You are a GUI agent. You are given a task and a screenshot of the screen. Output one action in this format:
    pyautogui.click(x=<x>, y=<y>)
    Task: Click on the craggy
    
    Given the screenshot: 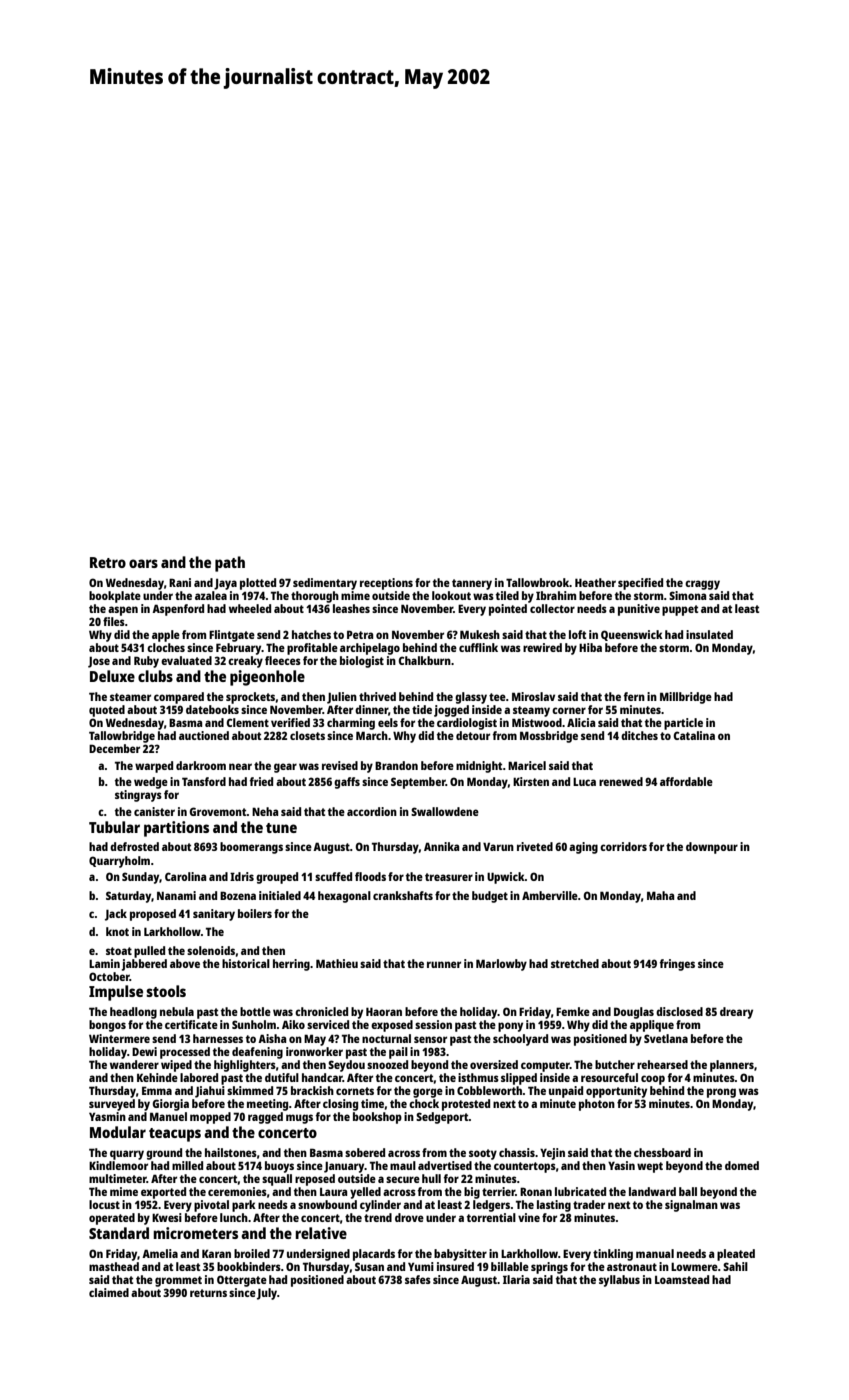 What is the action you would take?
    pyautogui.click(x=702, y=585)
